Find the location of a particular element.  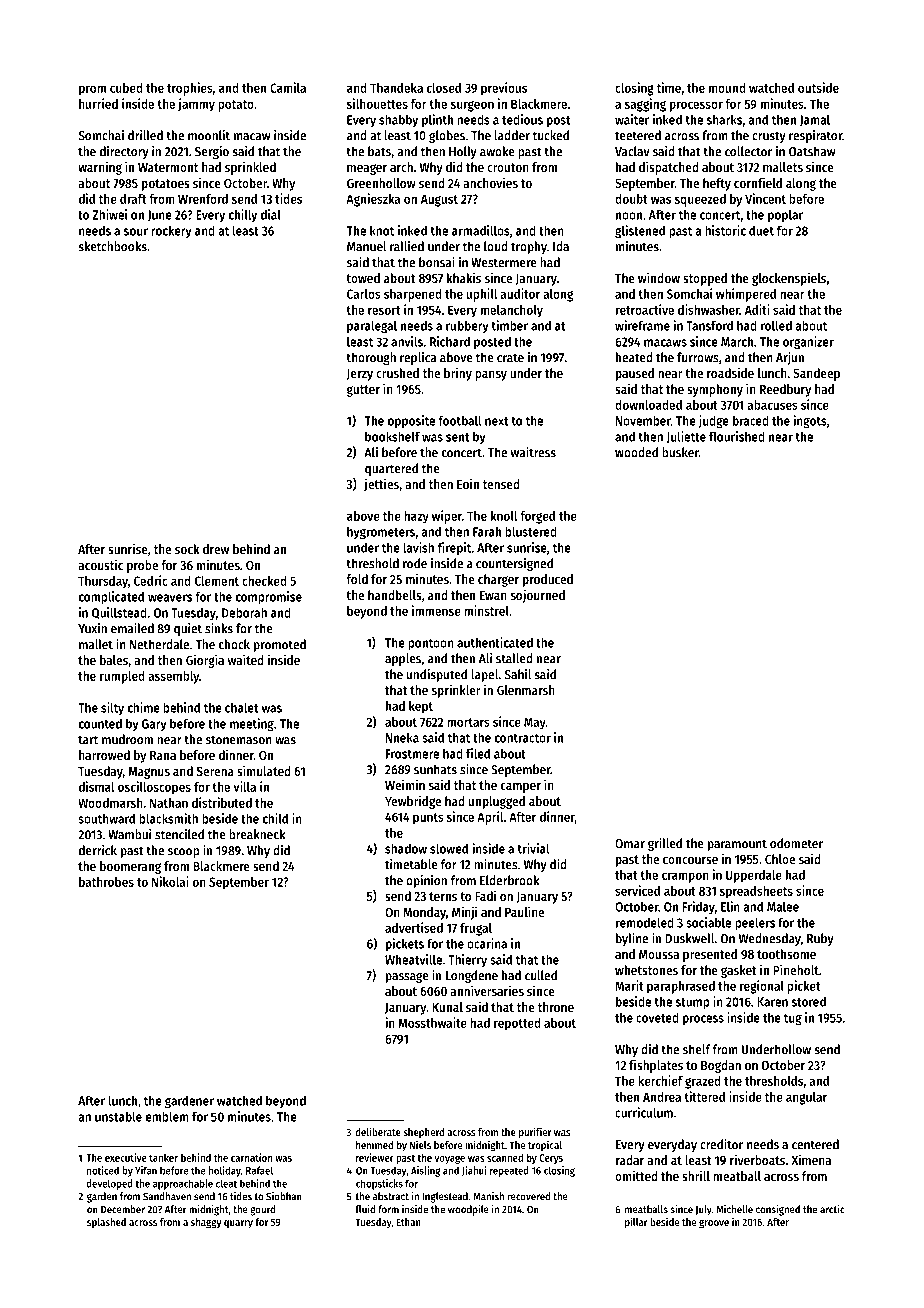

purifier is located at coordinates (535, 1133).
